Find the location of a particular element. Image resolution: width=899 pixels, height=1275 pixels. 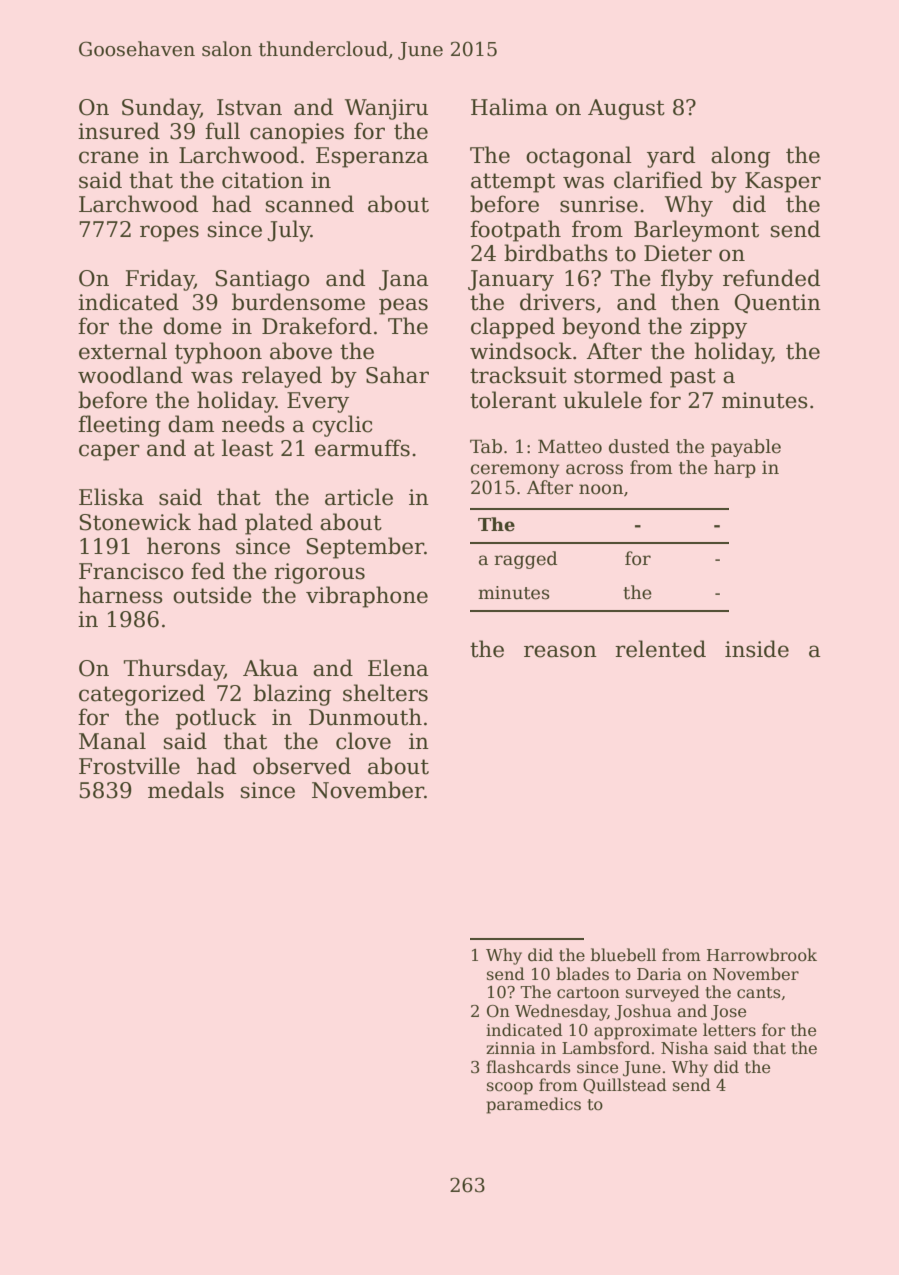

relented is located at coordinates (660, 649).
